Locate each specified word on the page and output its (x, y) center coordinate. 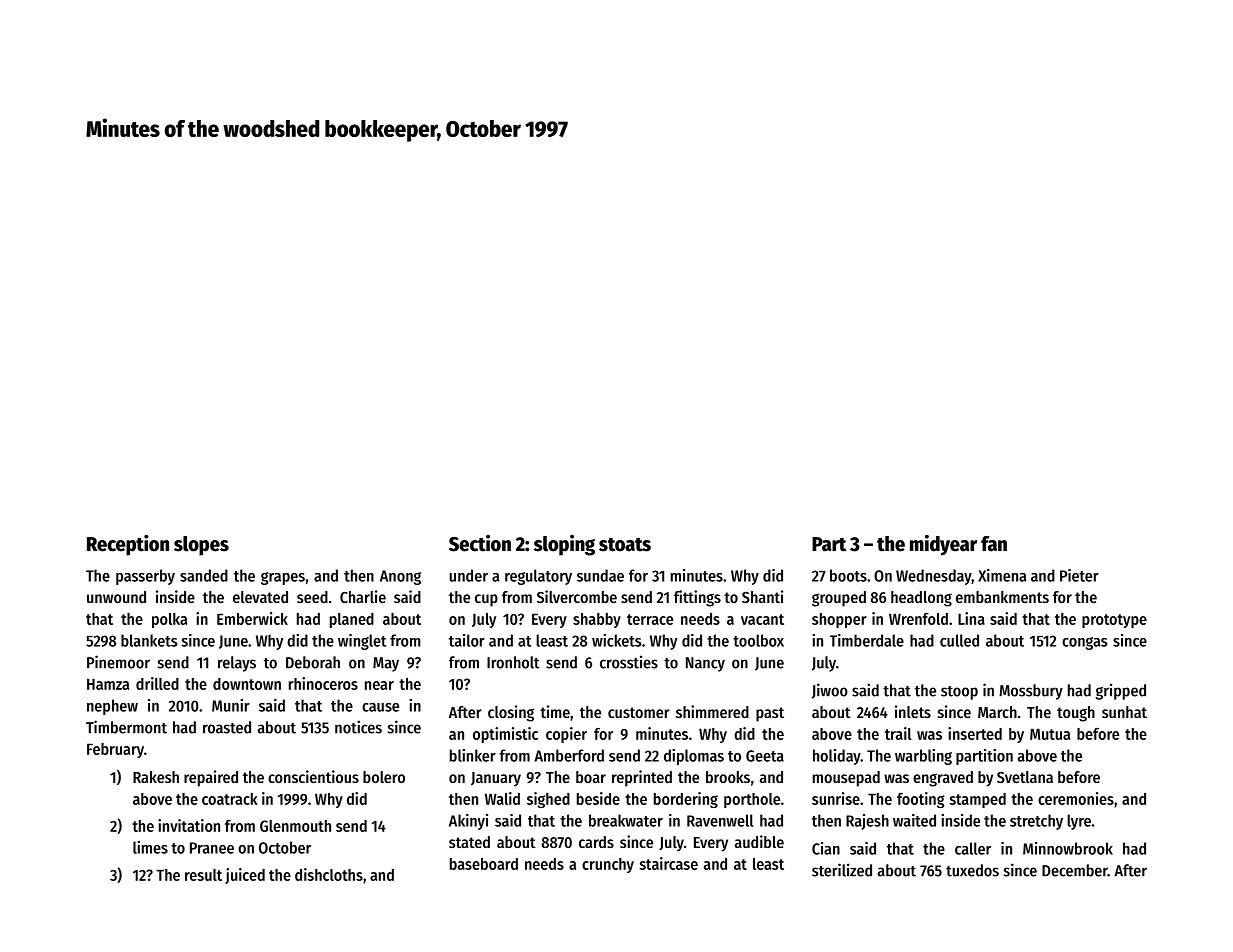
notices (358, 727)
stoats (625, 545)
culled (959, 640)
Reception (128, 545)
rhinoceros (323, 683)
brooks (728, 777)
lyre (1079, 822)
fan (994, 544)
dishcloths (329, 874)
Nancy (705, 664)
